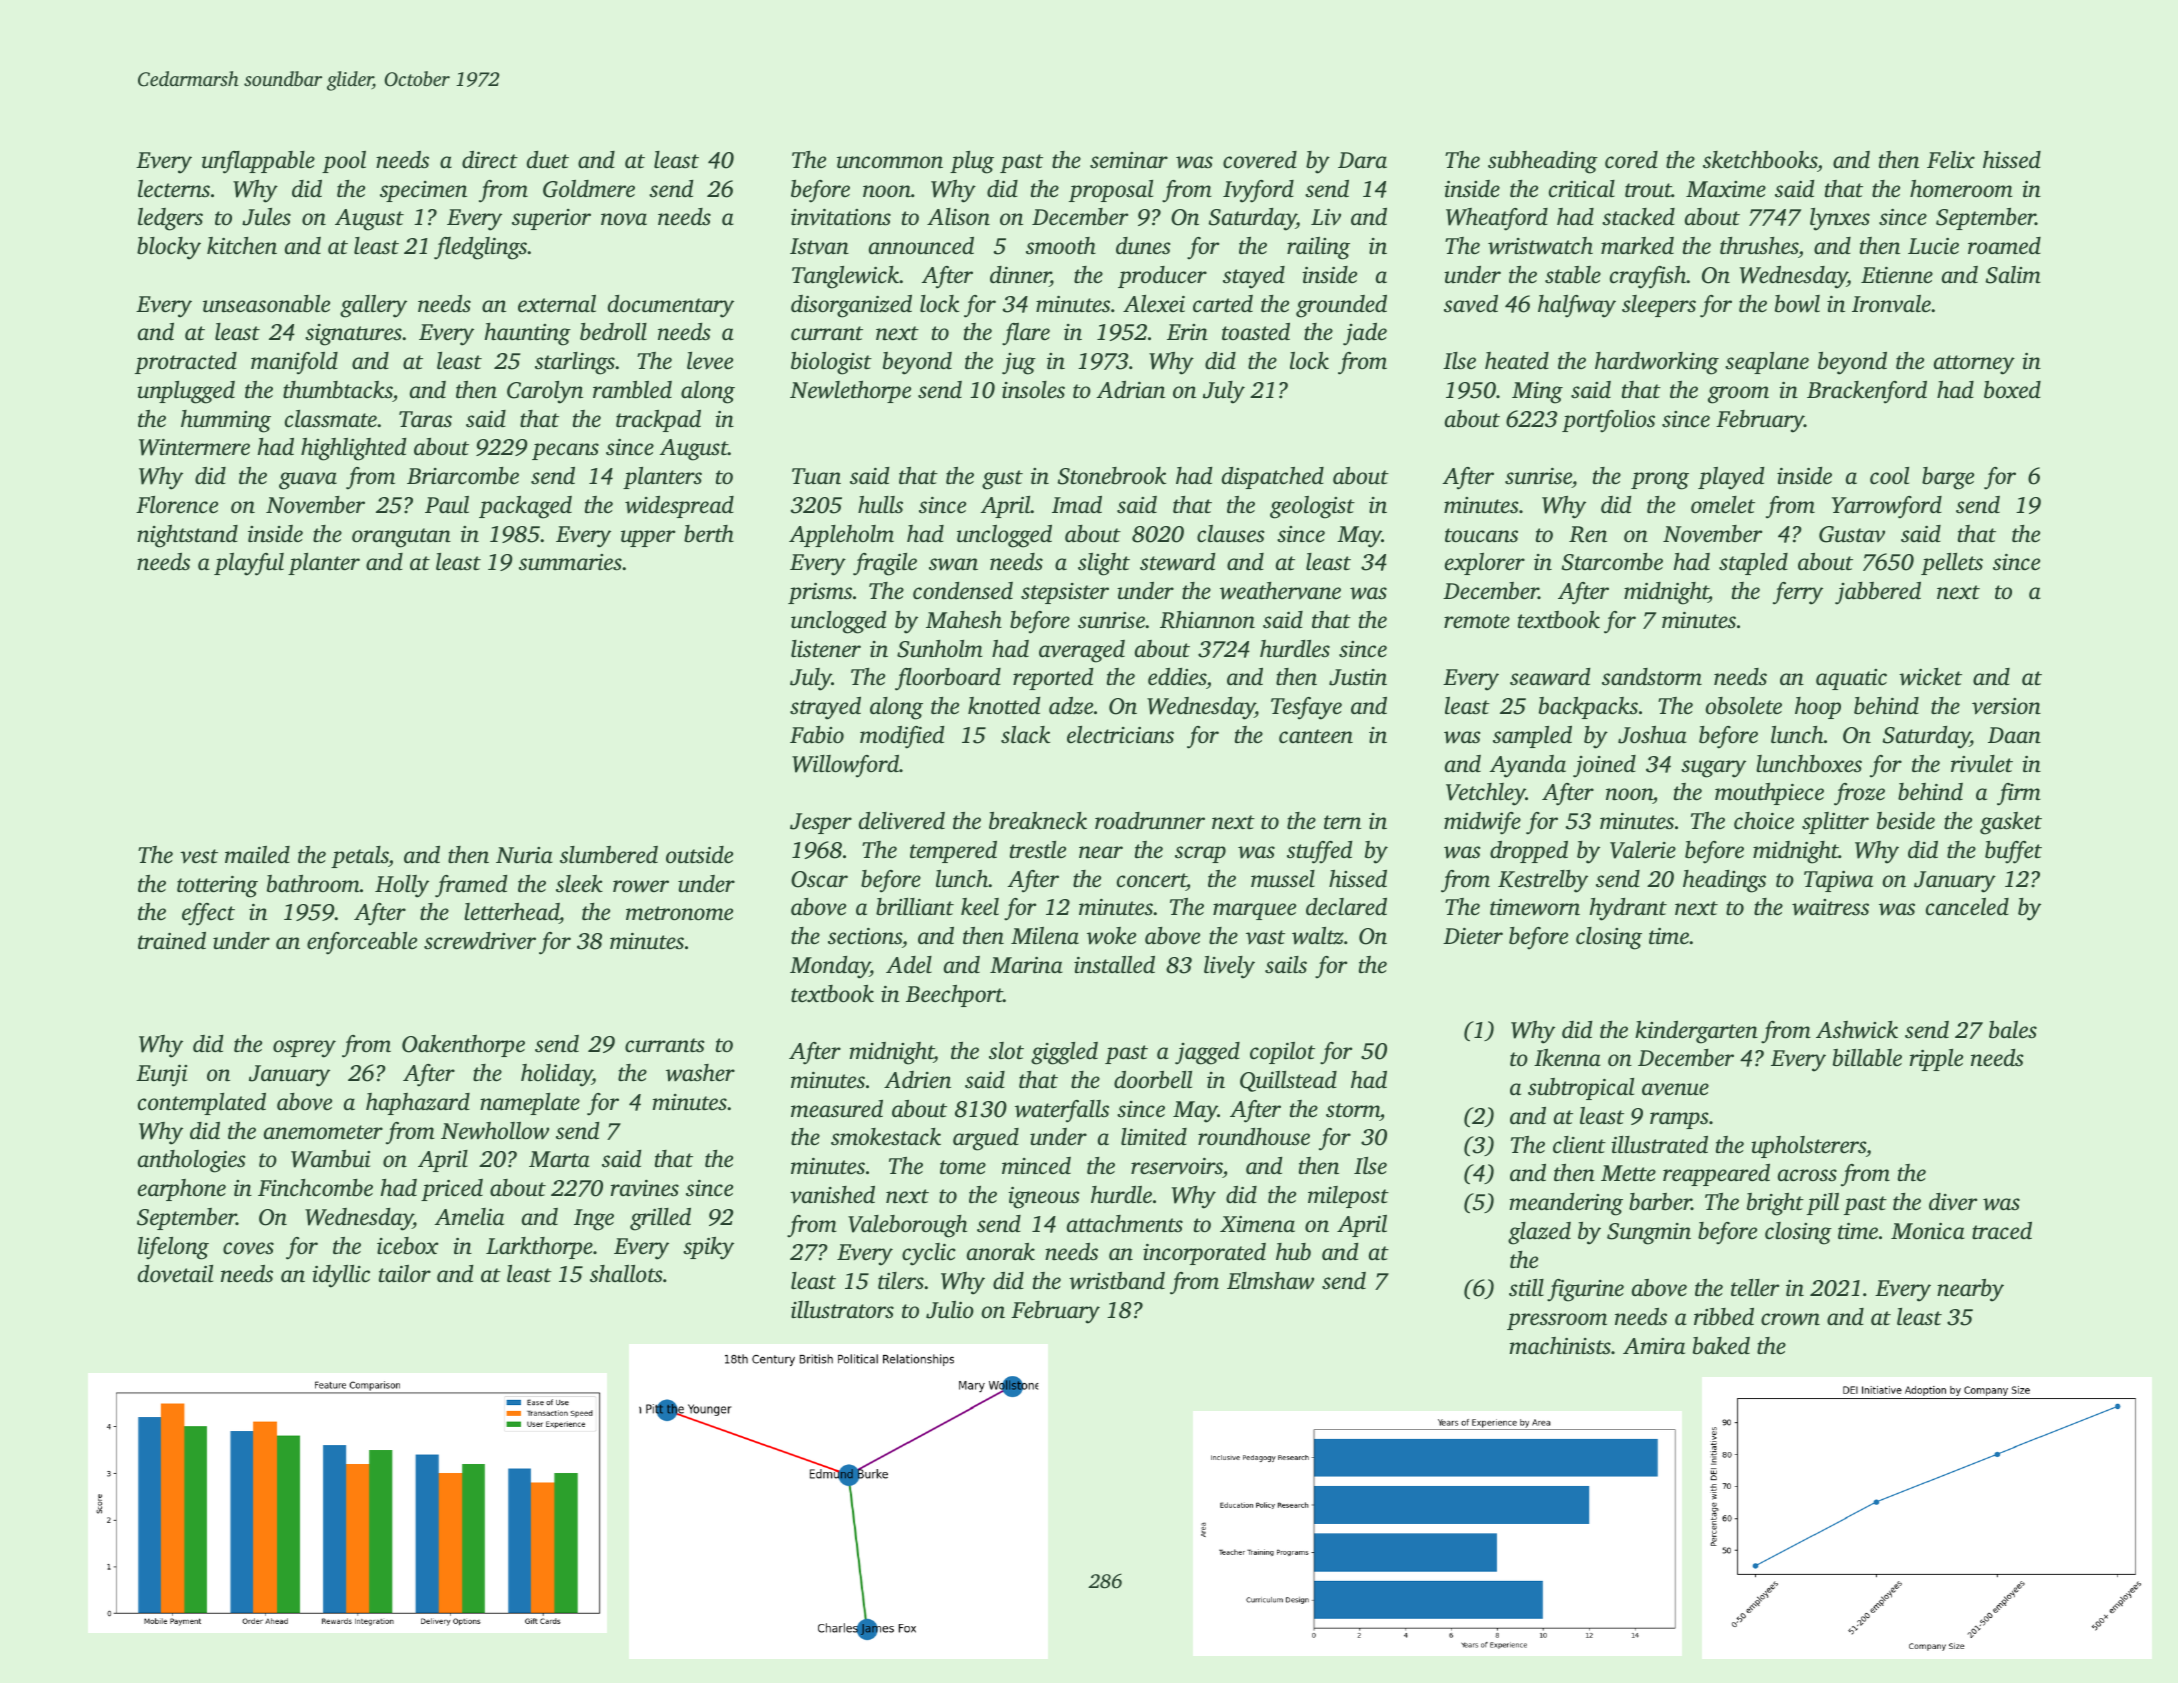  Describe the element at coordinates (1952, 564) in the image. I see `pellets` at that location.
